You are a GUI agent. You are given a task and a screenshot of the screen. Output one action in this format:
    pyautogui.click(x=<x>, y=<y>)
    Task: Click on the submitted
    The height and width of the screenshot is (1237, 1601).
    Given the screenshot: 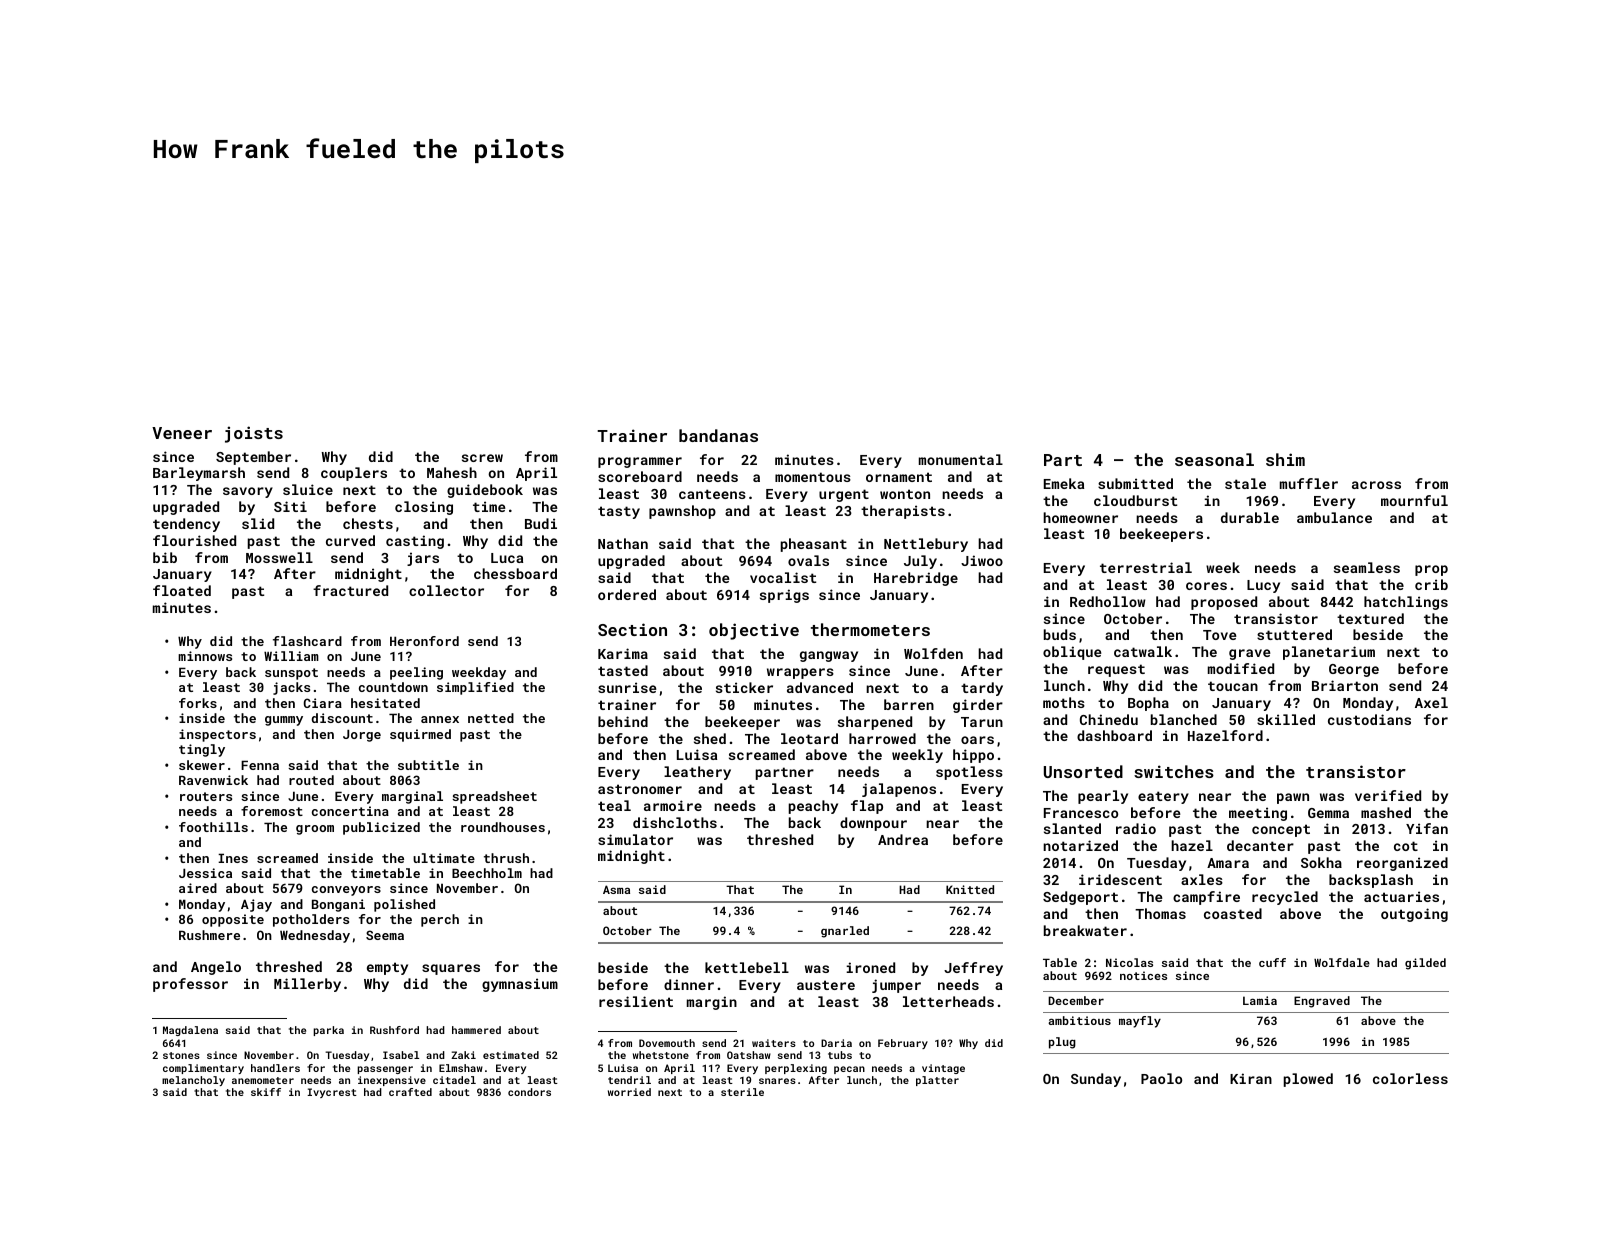 What is the action you would take?
    pyautogui.click(x=1135, y=483)
